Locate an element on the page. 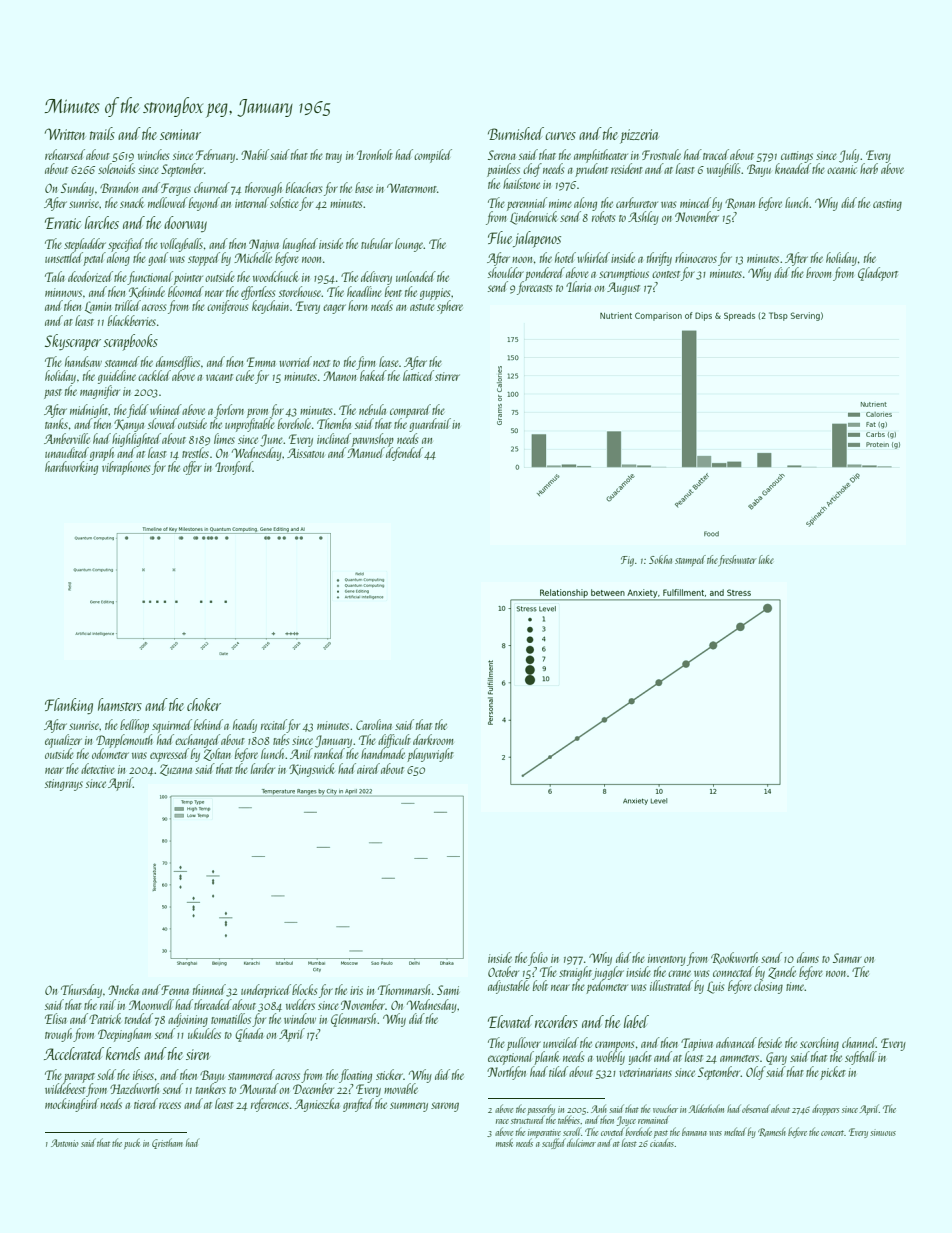 The width and height of the document is (952, 1233). deodorized is located at coordinates (90, 276).
